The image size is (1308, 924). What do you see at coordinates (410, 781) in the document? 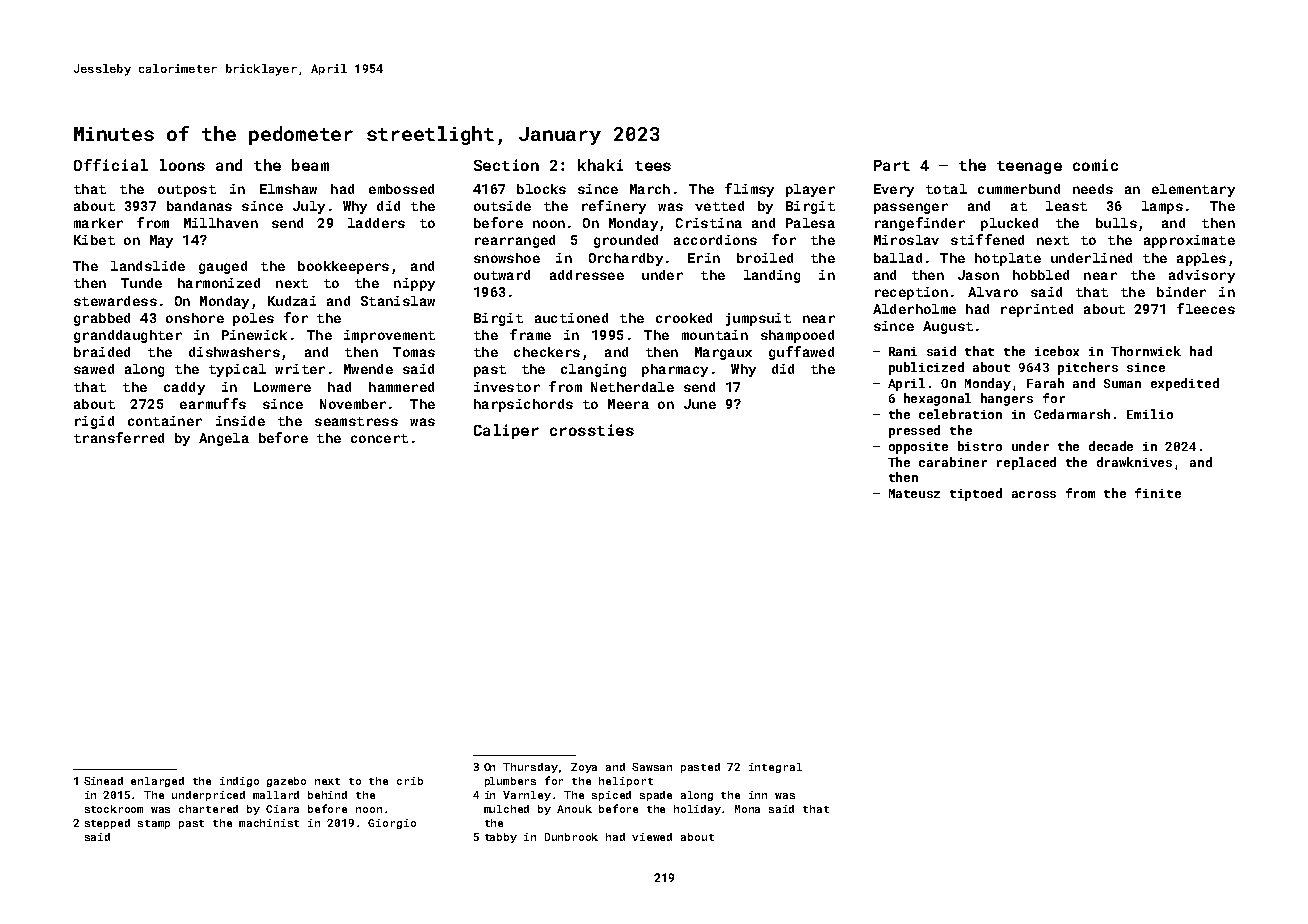
I see `crib` at bounding box center [410, 781].
